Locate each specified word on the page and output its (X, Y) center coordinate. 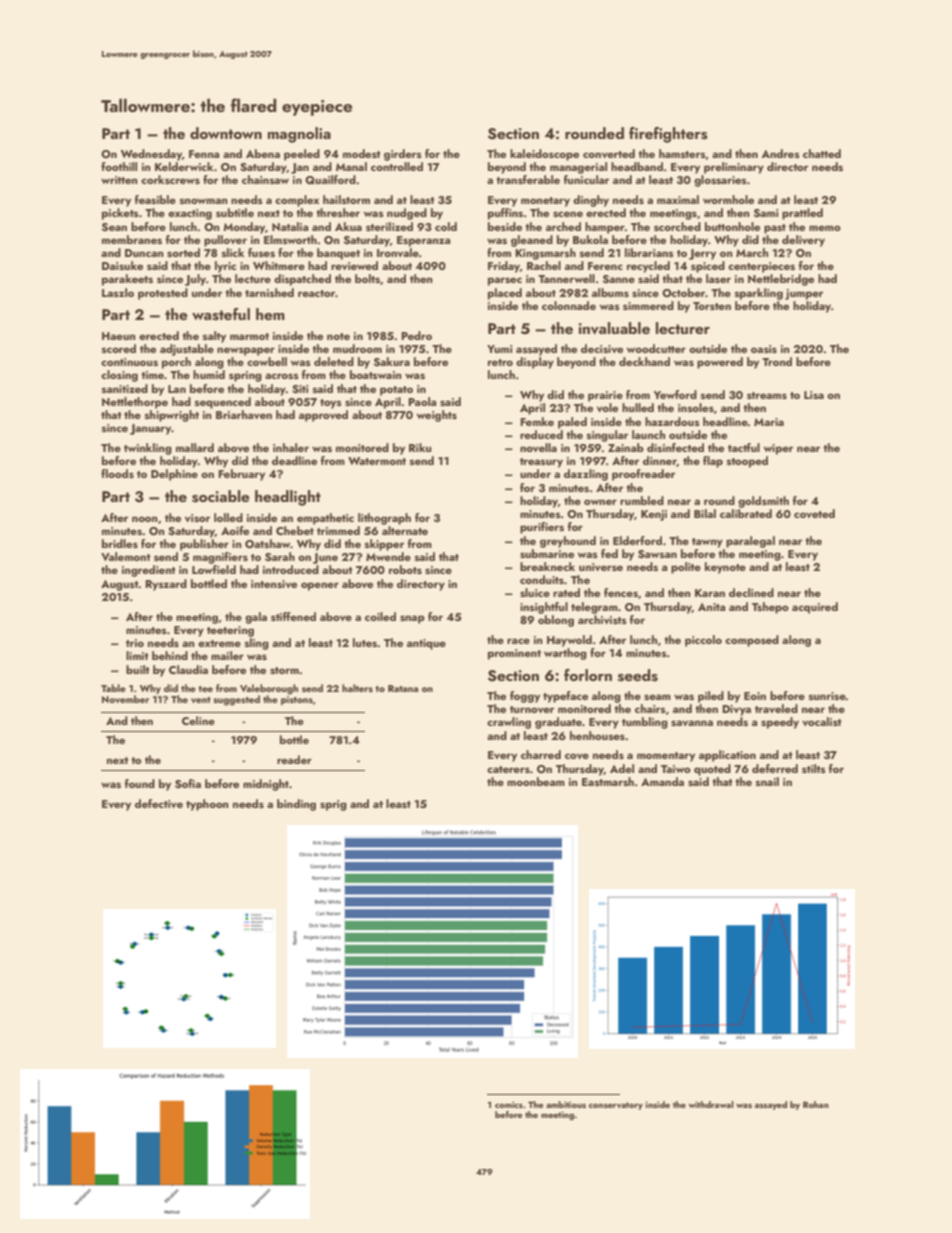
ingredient (149, 571)
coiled (380, 616)
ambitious (566, 1104)
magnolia (299, 135)
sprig (333, 805)
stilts (814, 768)
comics (509, 1104)
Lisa (814, 395)
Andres (781, 153)
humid (209, 374)
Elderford (637, 540)
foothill (119, 166)
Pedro (416, 335)
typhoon (207, 805)
